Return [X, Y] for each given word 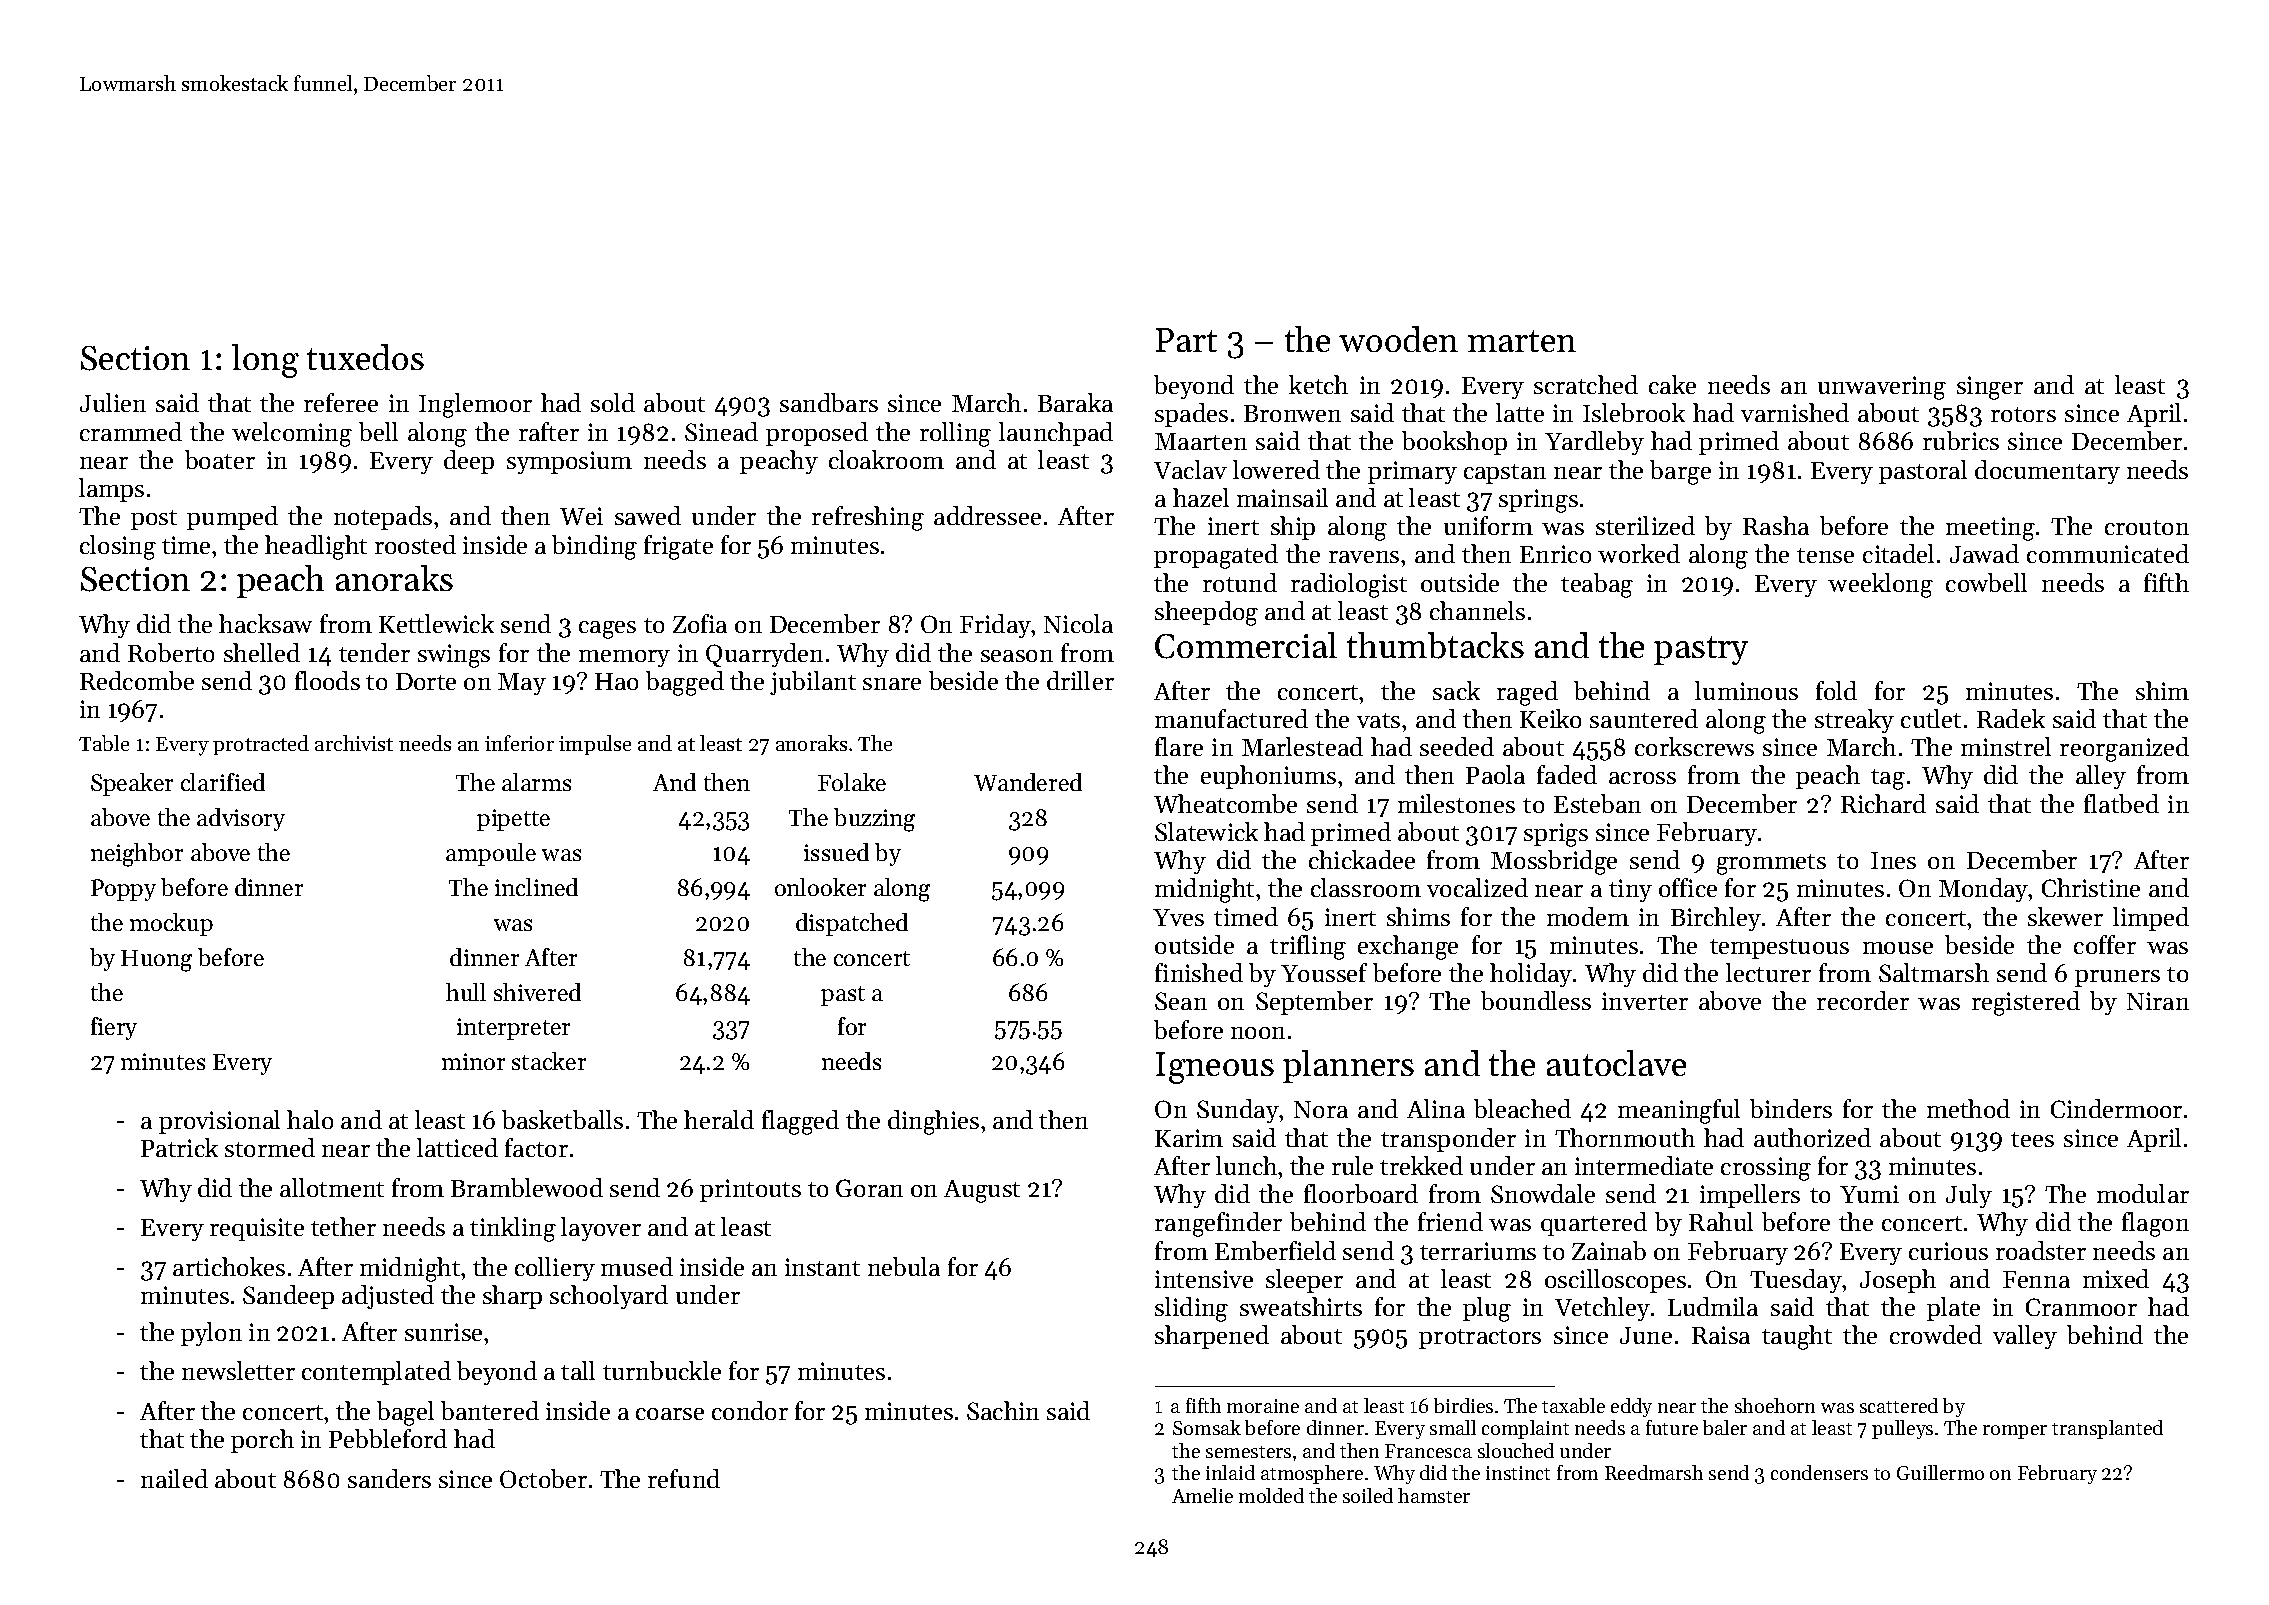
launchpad [1056, 434]
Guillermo [1940, 1472]
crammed [131, 431]
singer [1990, 388]
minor [473, 1061]
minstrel [2006, 746]
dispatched [852, 924]
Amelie [1202, 1495]
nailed [174, 1478]
